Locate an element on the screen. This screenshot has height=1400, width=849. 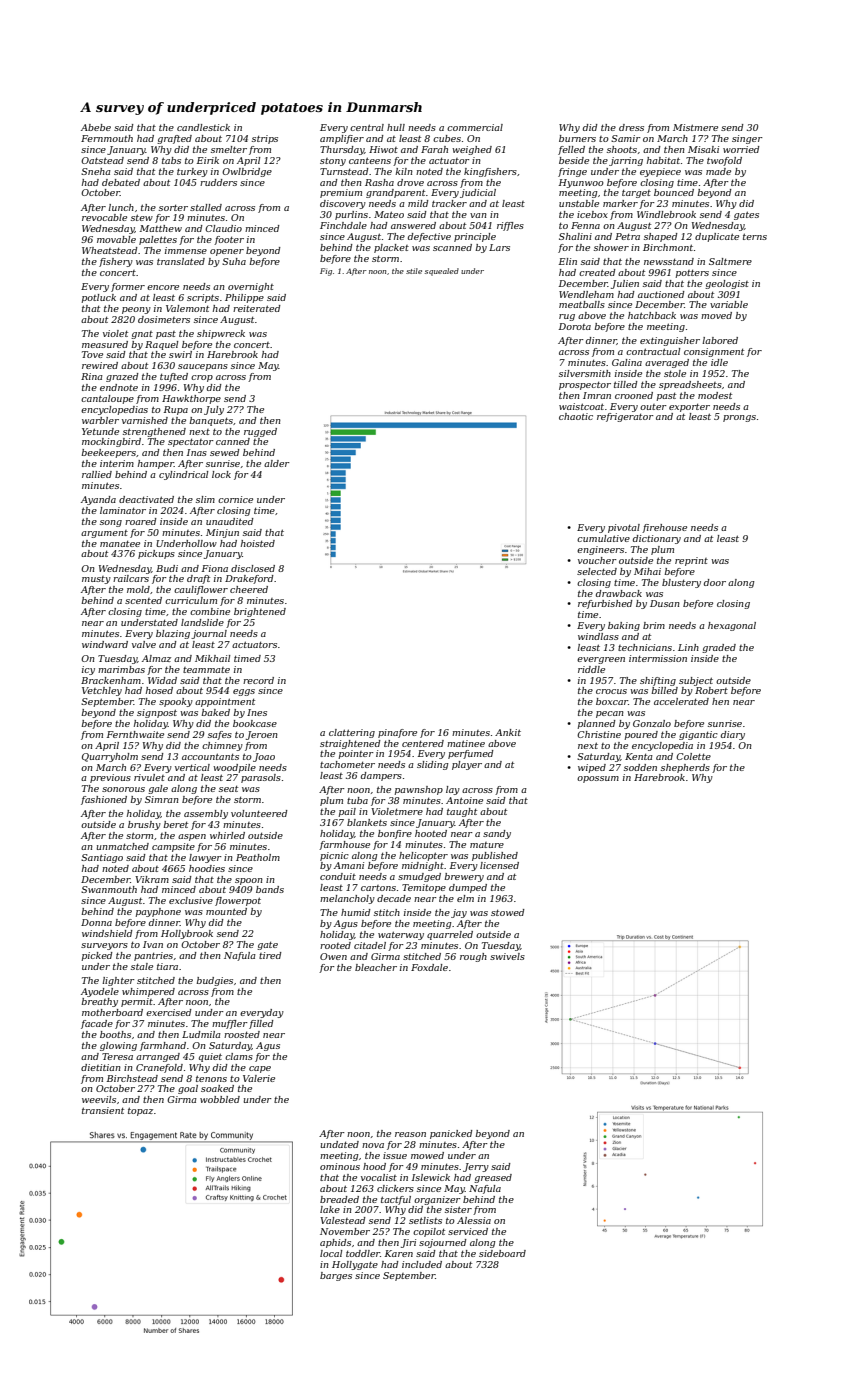
drawback is located at coordinates (619, 593).
